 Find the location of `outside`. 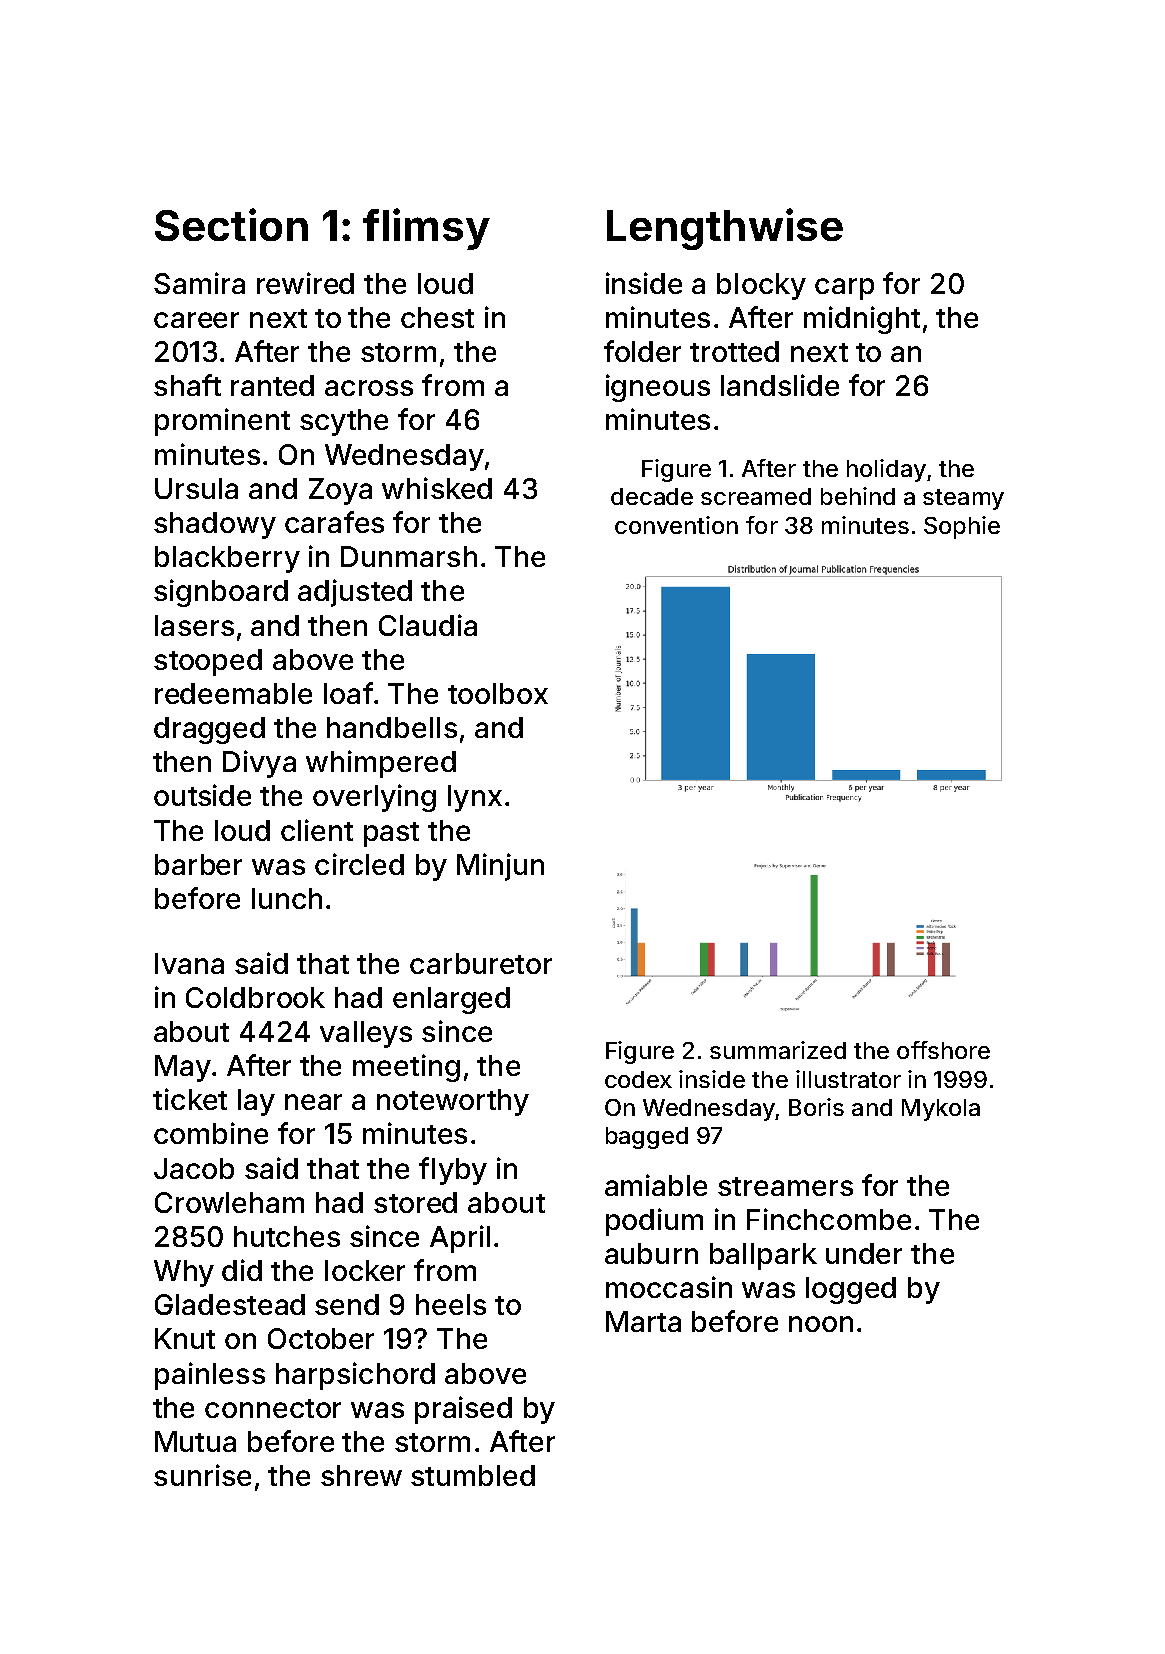

outside is located at coordinates (202, 795).
